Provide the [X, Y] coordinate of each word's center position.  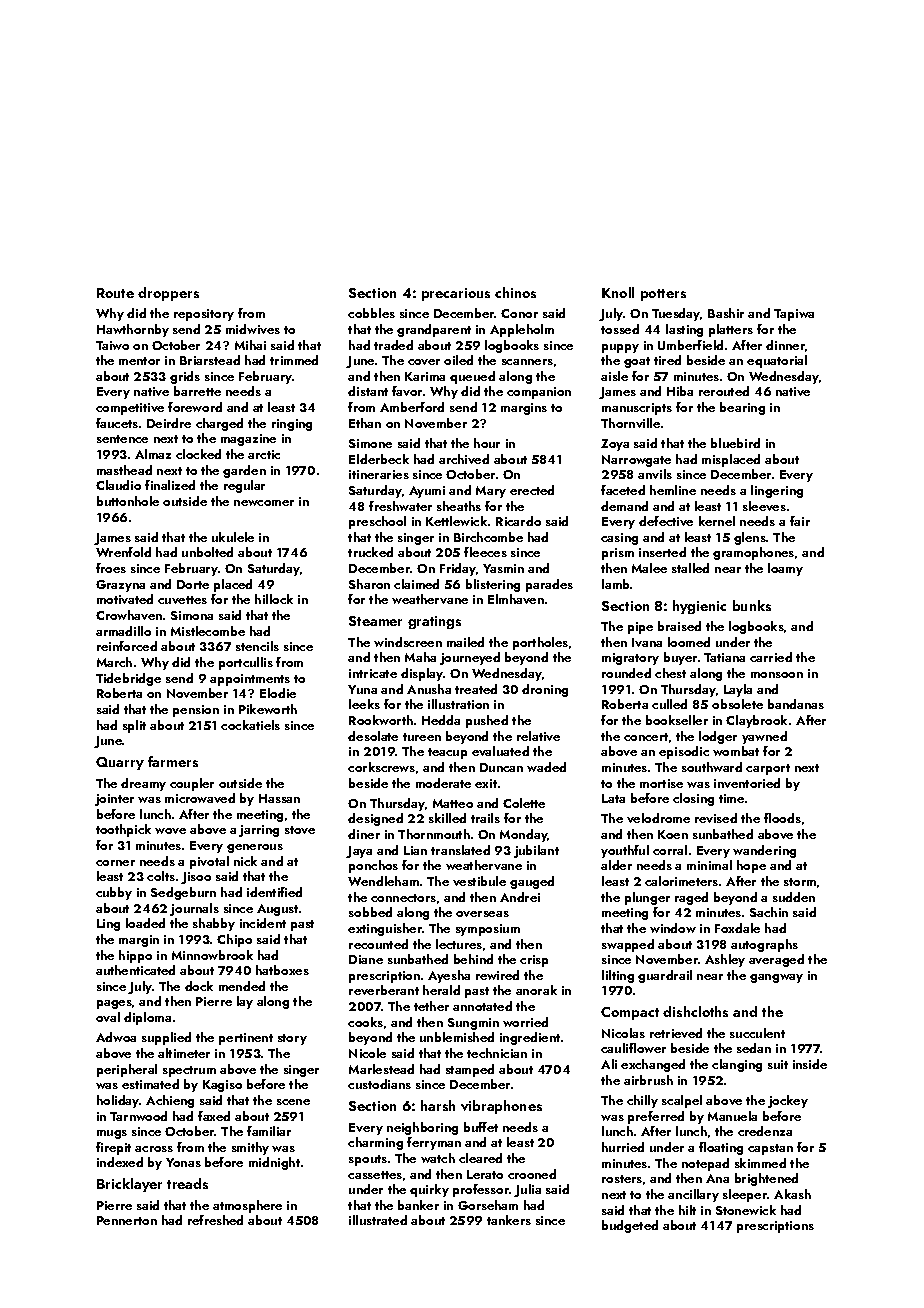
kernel [717, 521]
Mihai [250, 345]
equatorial [777, 361]
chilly [642, 1101]
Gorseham [488, 1205]
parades [549, 585]
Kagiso [222, 1086]
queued [472, 377]
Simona [192, 615]
